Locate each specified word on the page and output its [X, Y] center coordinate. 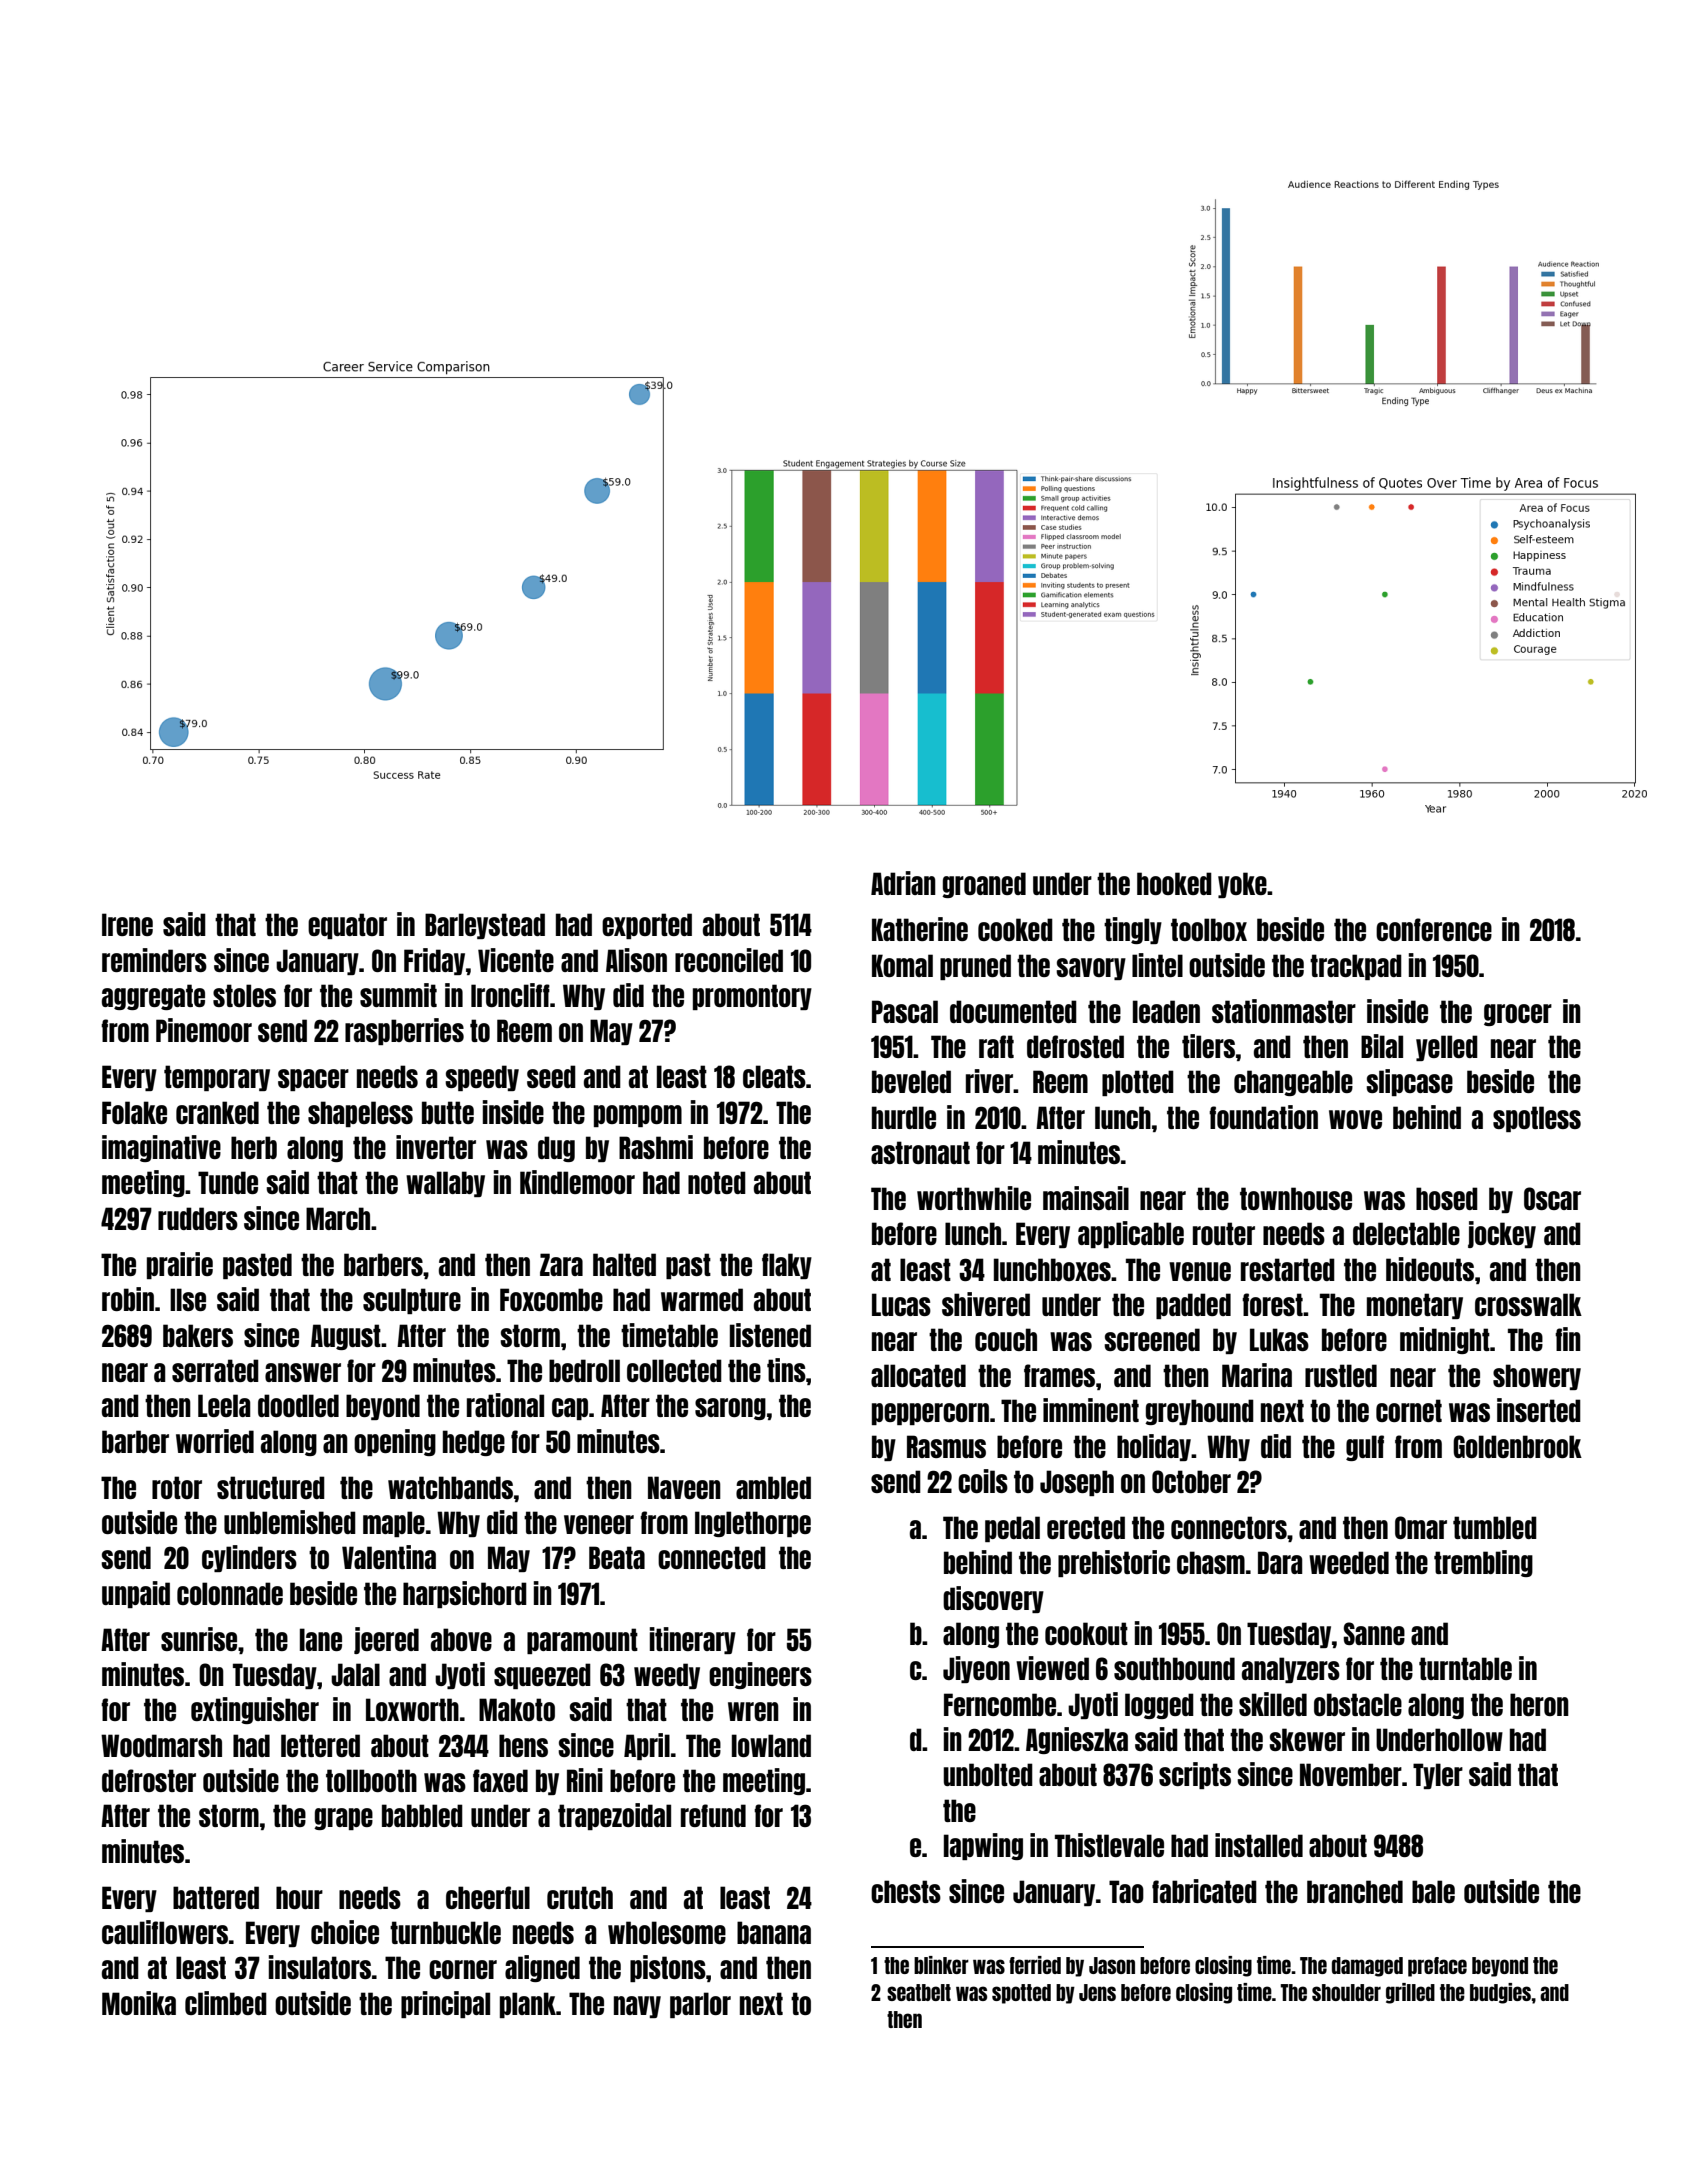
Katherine [920, 929]
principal [445, 2004]
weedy [667, 1676]
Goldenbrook [1517, 1446]
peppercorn [930, 1414]
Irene [127, 924]
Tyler [1438, 1776]
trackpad [1356, 967]
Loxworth [412, 1709]
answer [303, 1372]
